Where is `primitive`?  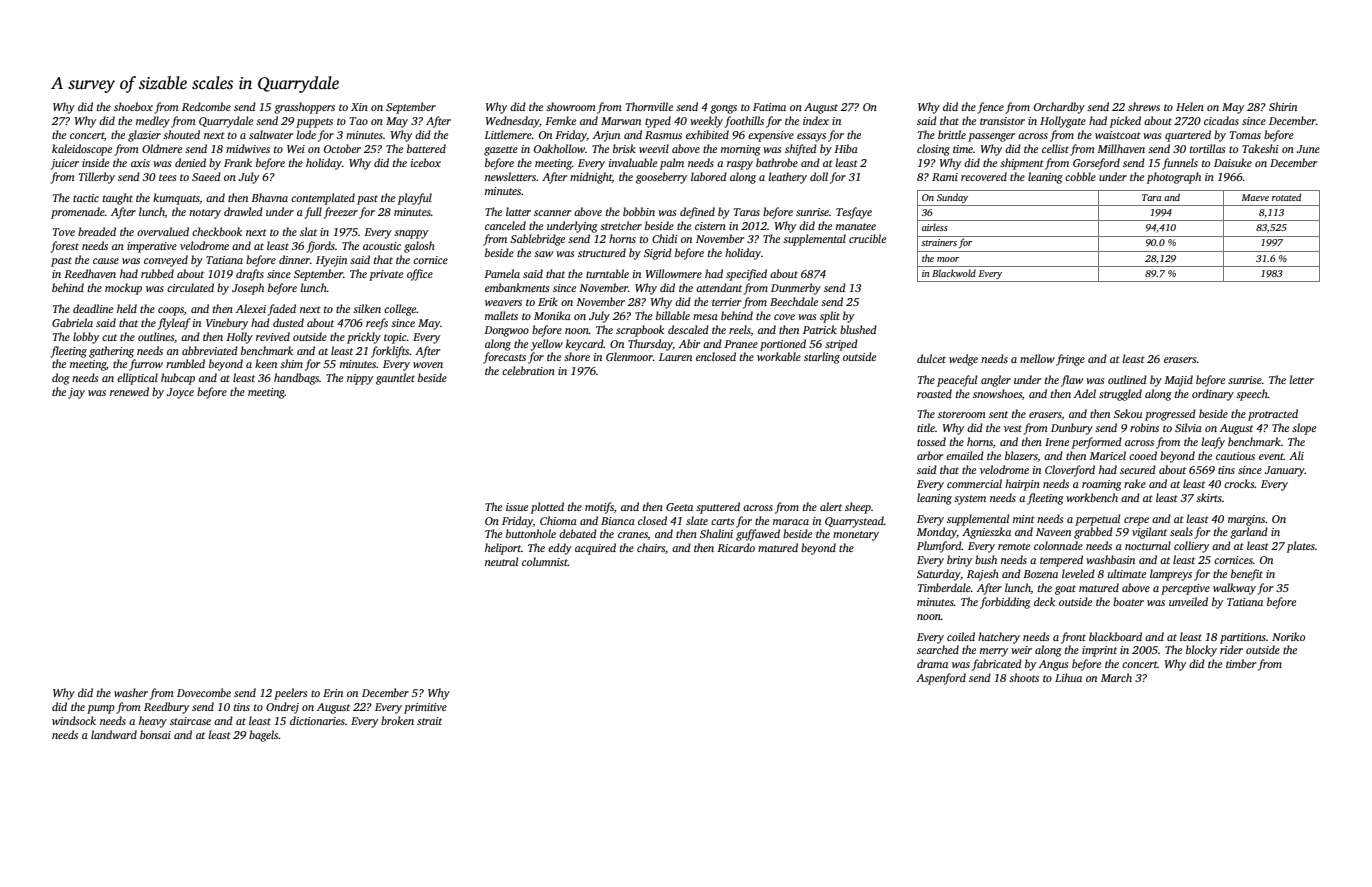 primitive is located at coordinates (425, 708).
